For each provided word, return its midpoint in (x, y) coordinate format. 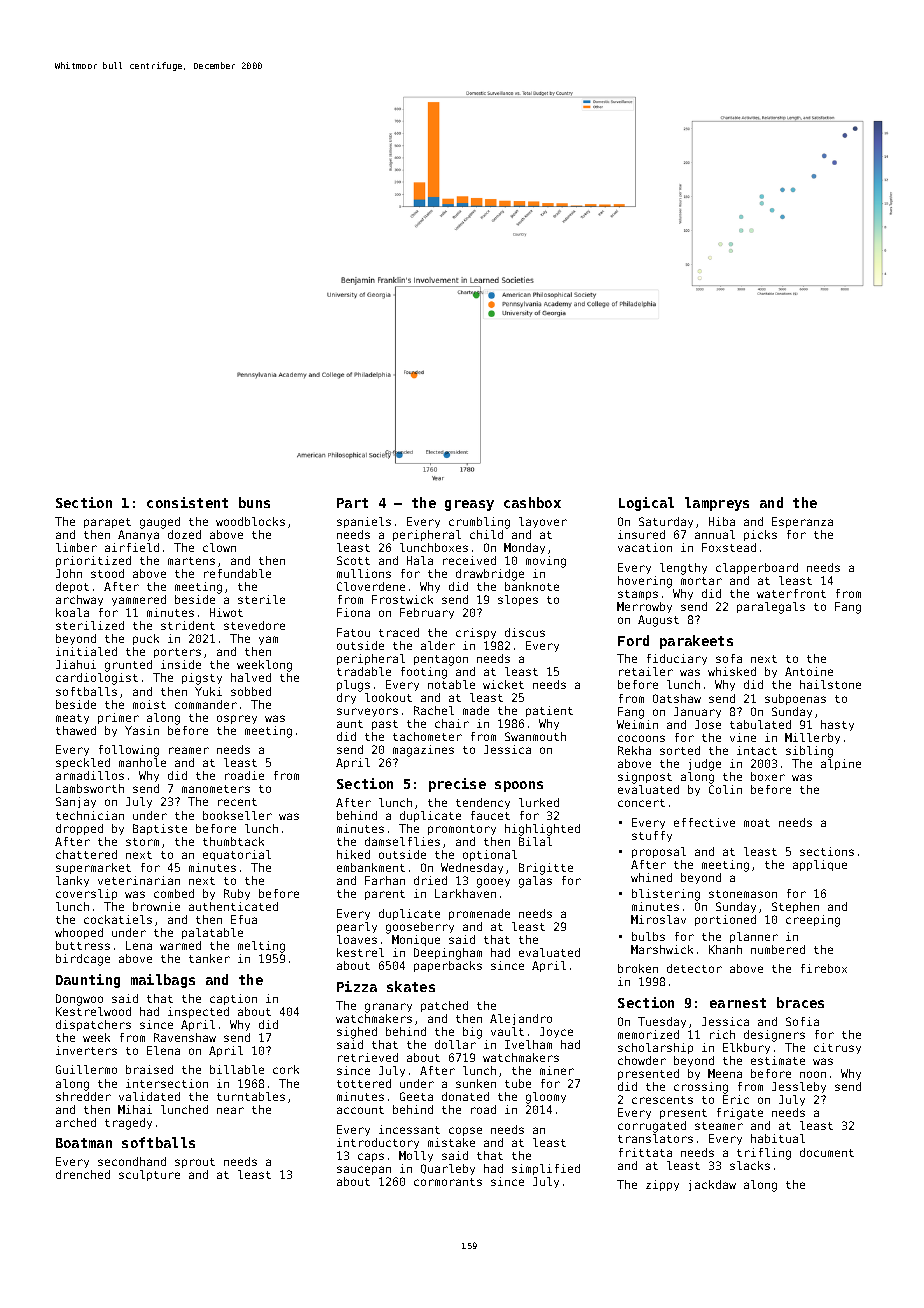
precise (457, 785)
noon (813, 1074)
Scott (353, 560)
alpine (841, 764)
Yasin (142, 730)
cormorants (448, 1182)
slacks (750, 1165)
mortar (701, 581)
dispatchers (93, 1025)
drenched (83, 1174)
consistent (187, 502)
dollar (455, 1044)
